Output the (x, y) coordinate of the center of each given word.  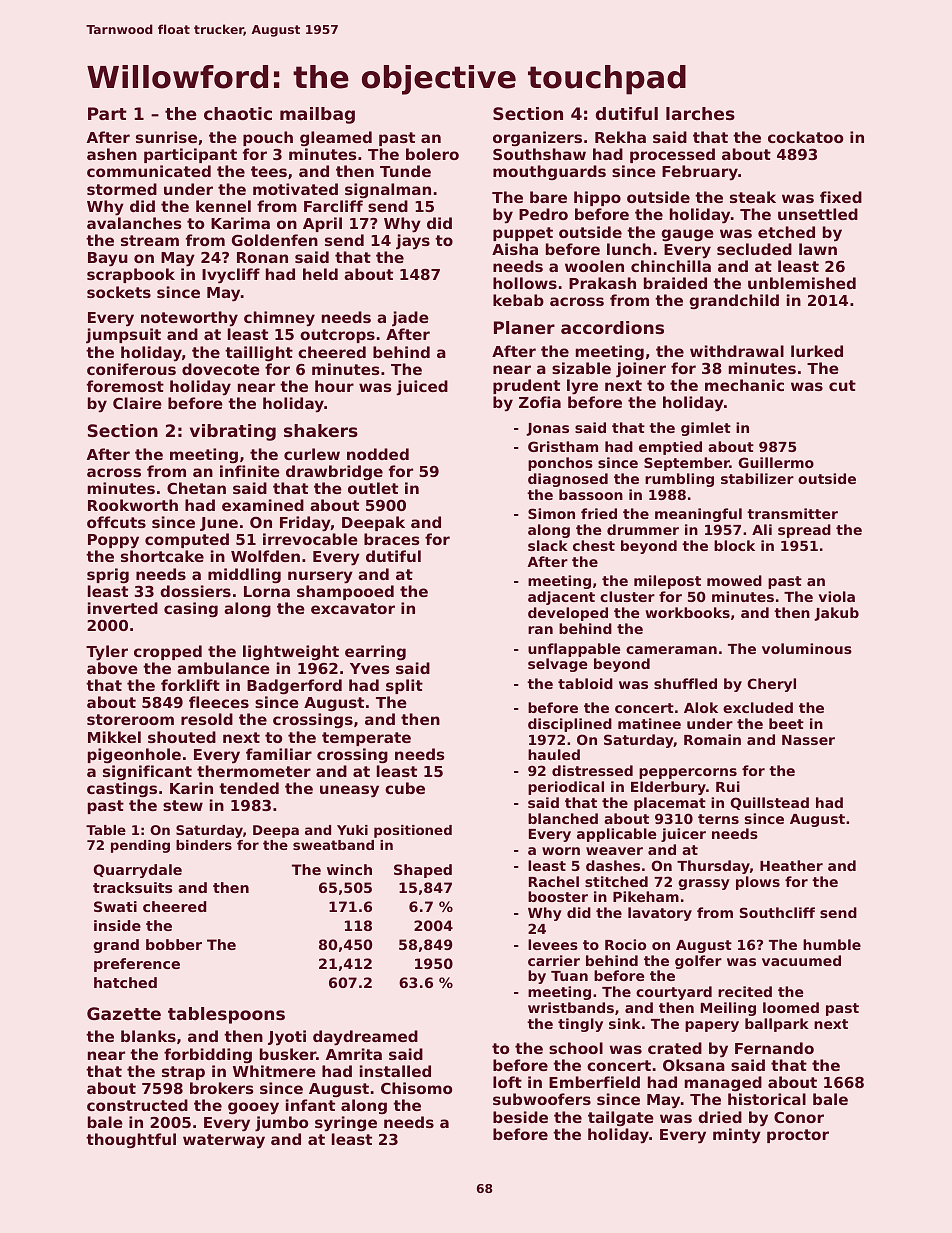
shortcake (162, 556)
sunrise (166, 137)
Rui (728, 786)
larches (700, 113)
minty (737, 1136)
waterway (224, 1141)
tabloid (585, 683)
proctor (798, 1136)
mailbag (317, 115)
